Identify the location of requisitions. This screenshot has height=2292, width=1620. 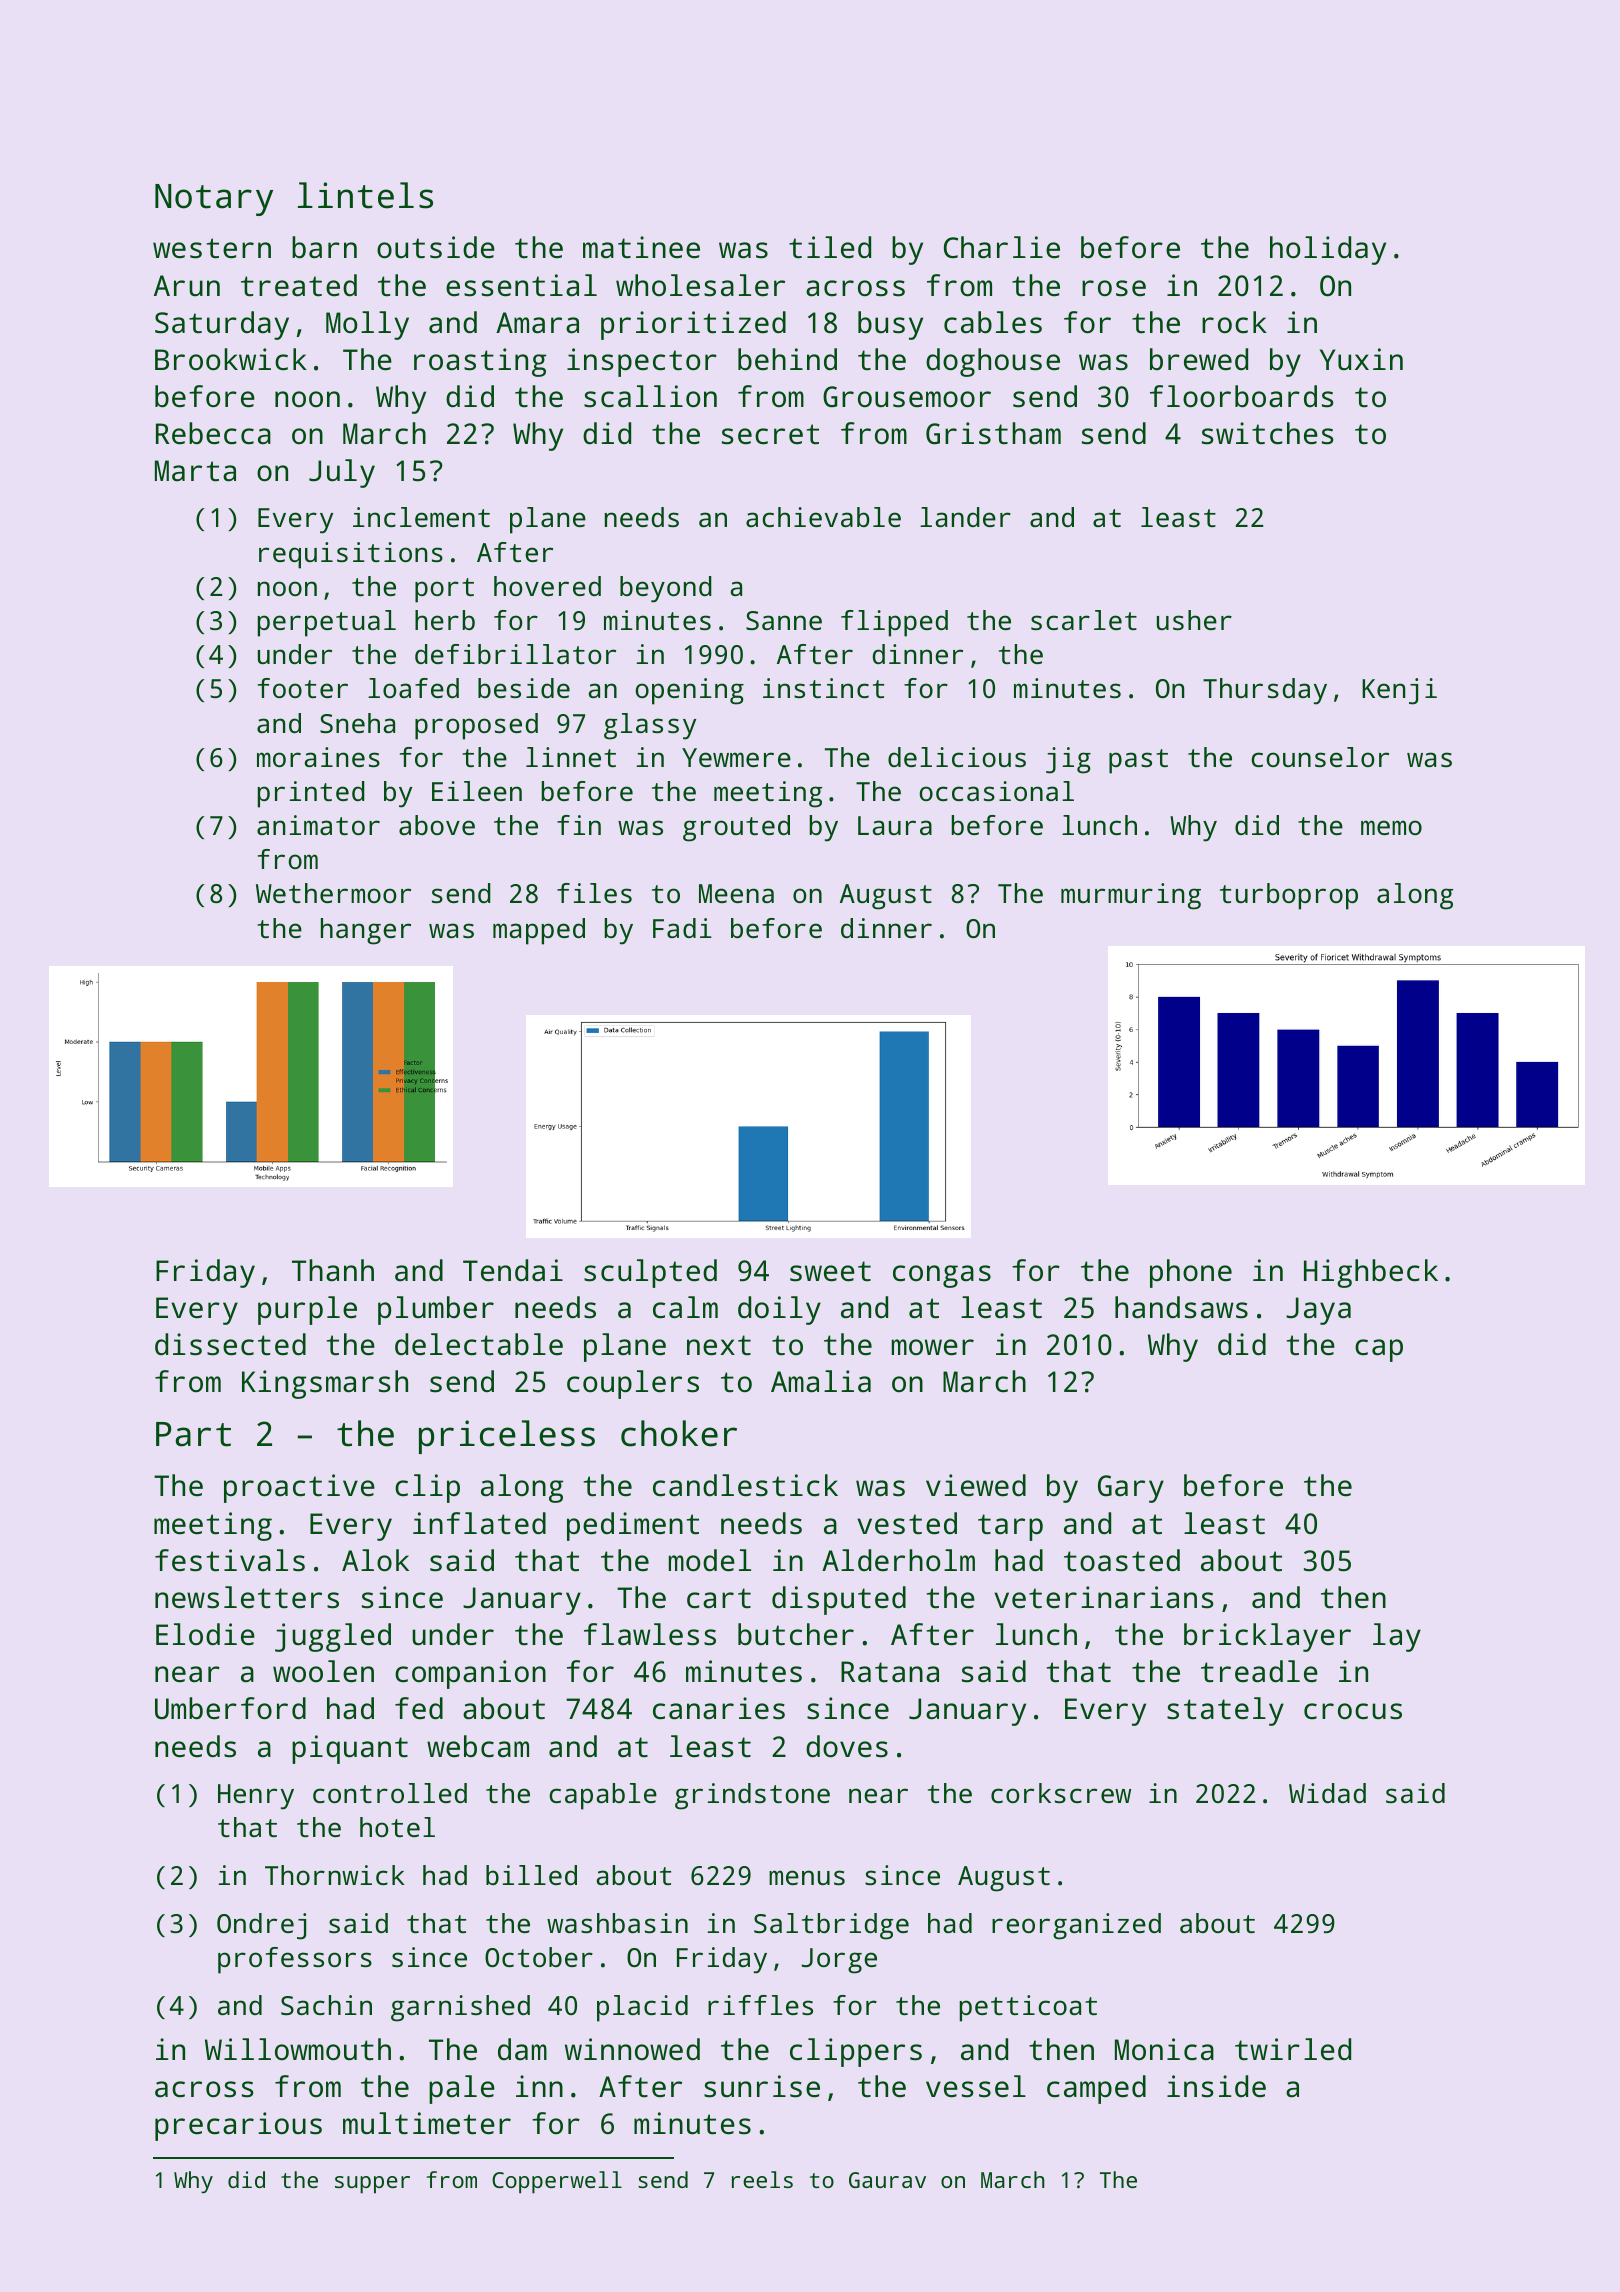
(351, 555).
